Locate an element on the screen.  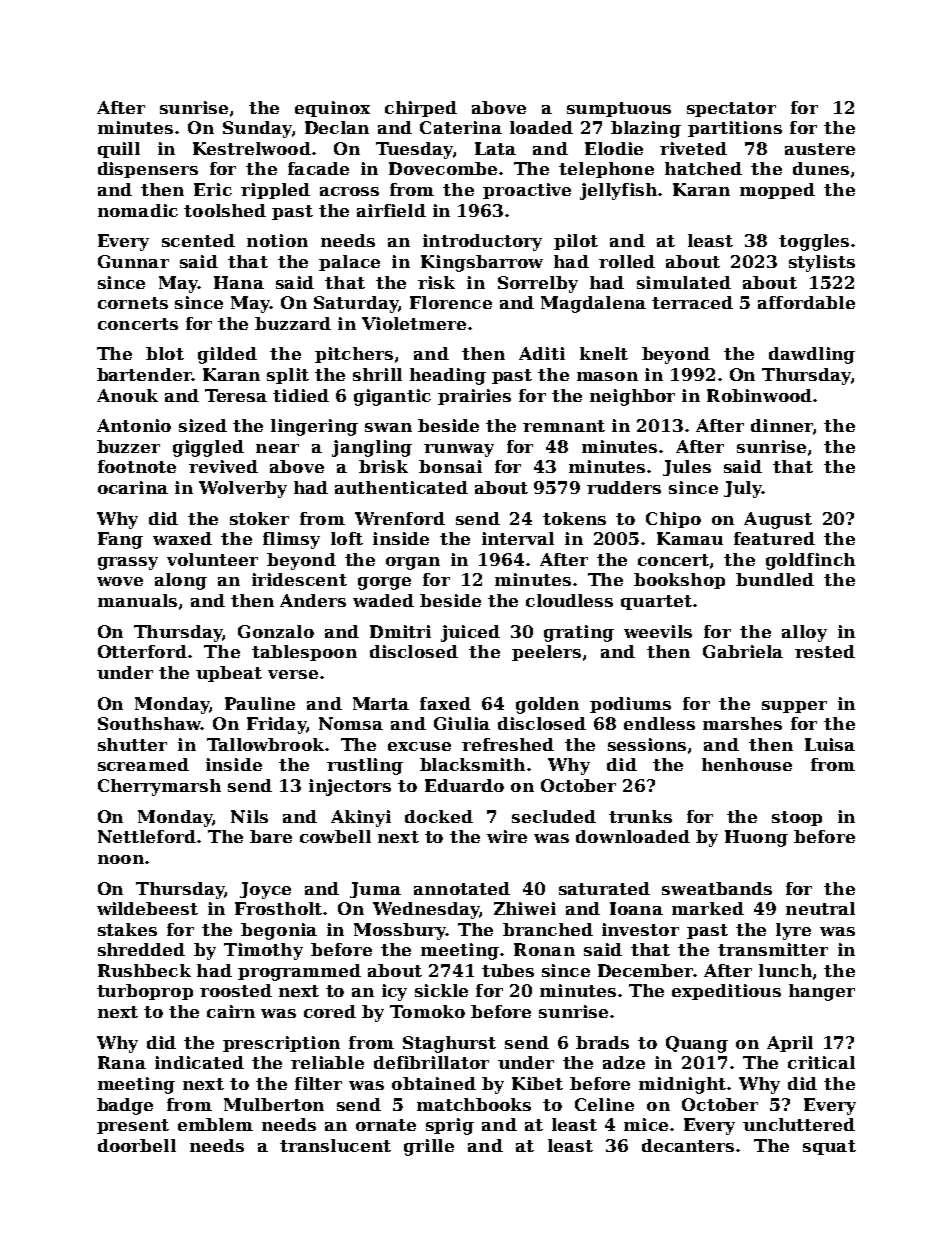
Kestrelwood is located at coordinates (252, 148).
